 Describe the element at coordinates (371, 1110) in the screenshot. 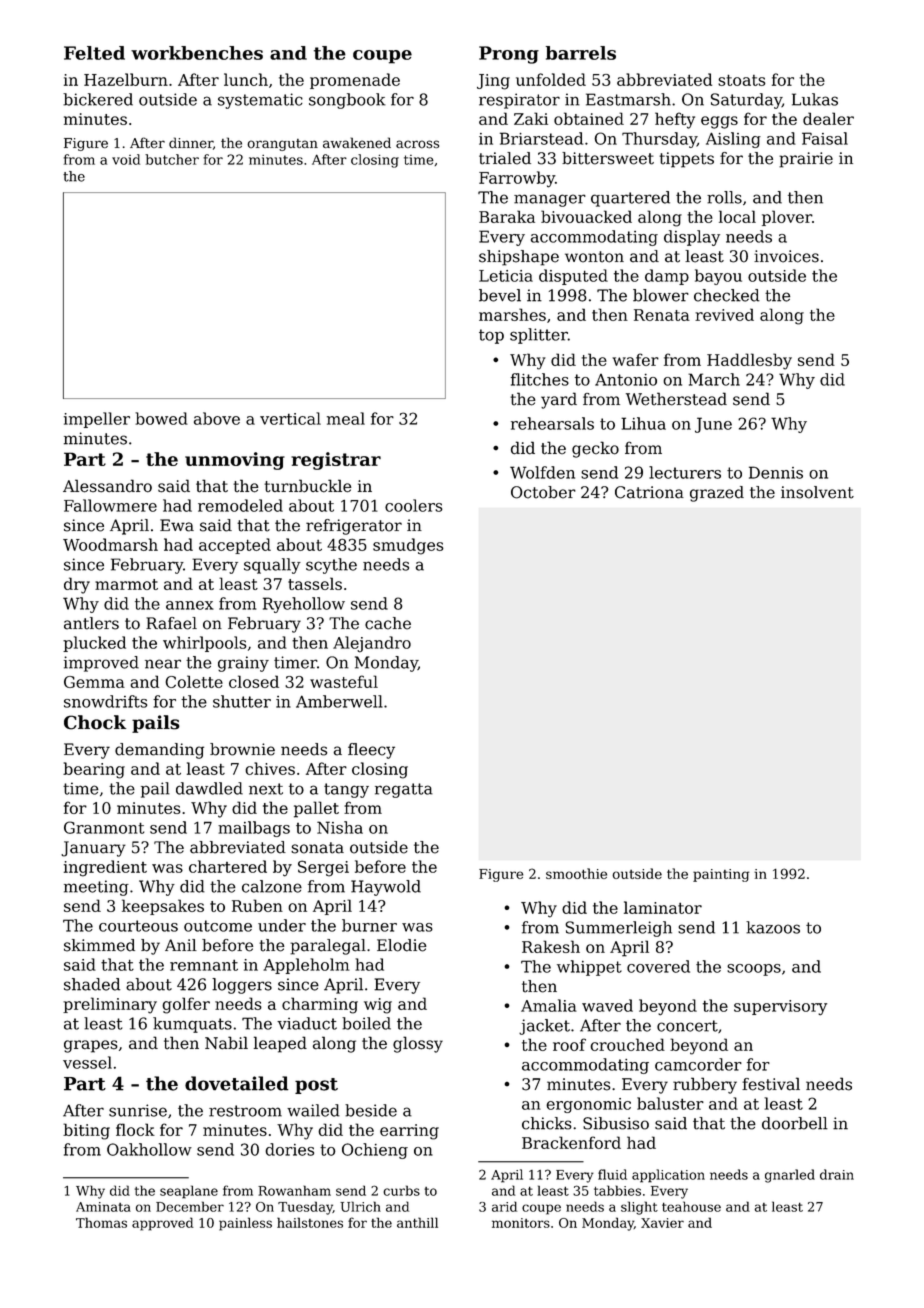

I see `beside` at that location.
